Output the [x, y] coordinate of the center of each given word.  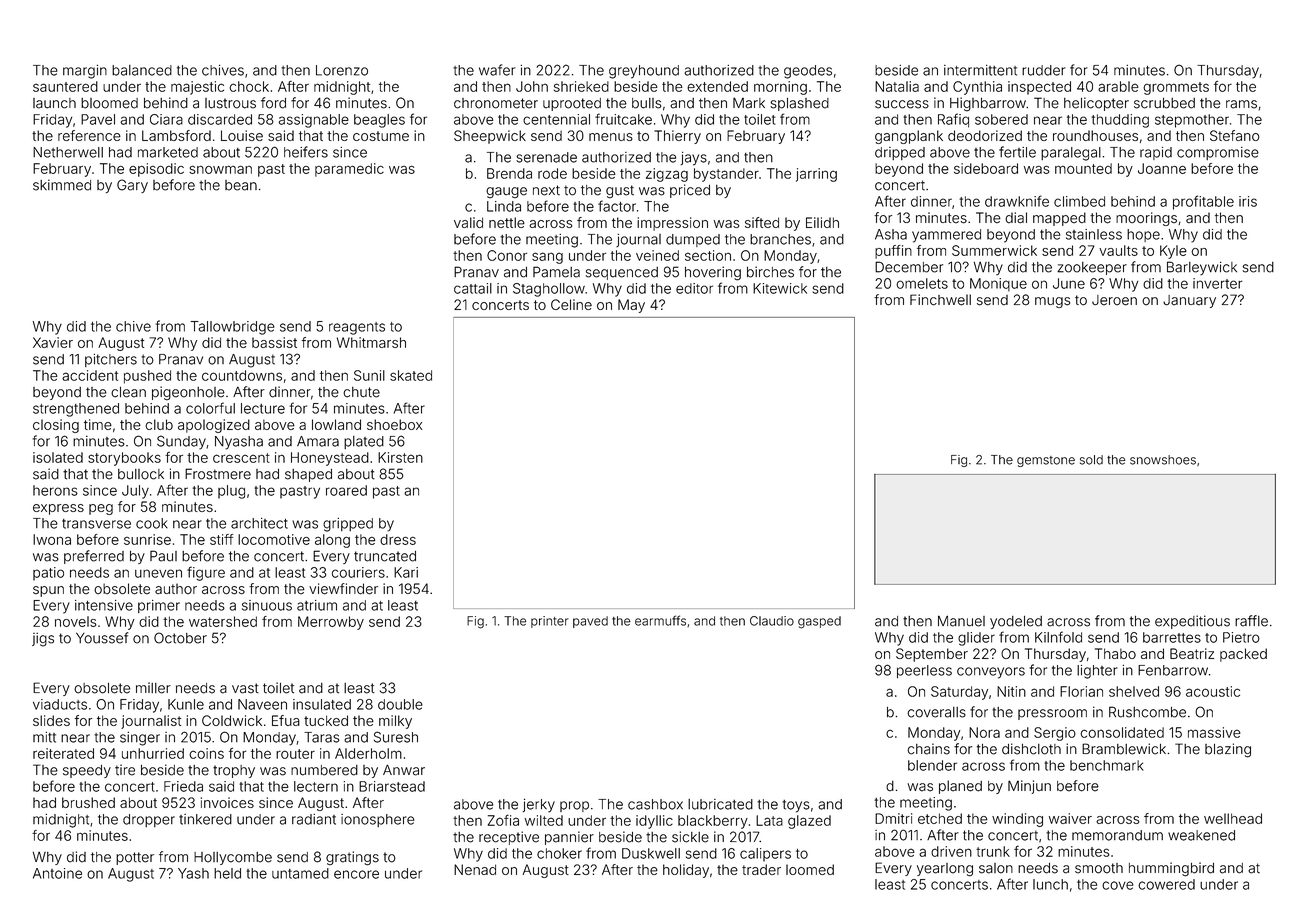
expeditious [1192, 622]
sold [1091, 460]
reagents [357, 328]
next [546, 190]
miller [153, 688]
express [58, 509]
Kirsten [400, 457]
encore [356, 874]
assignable [314, 121]
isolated [58, 457]
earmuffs [660, 620]
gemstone [1046, 461]
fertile [1017, 152]
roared [346, 490]
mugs [1052, 302]
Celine [571, 304]
